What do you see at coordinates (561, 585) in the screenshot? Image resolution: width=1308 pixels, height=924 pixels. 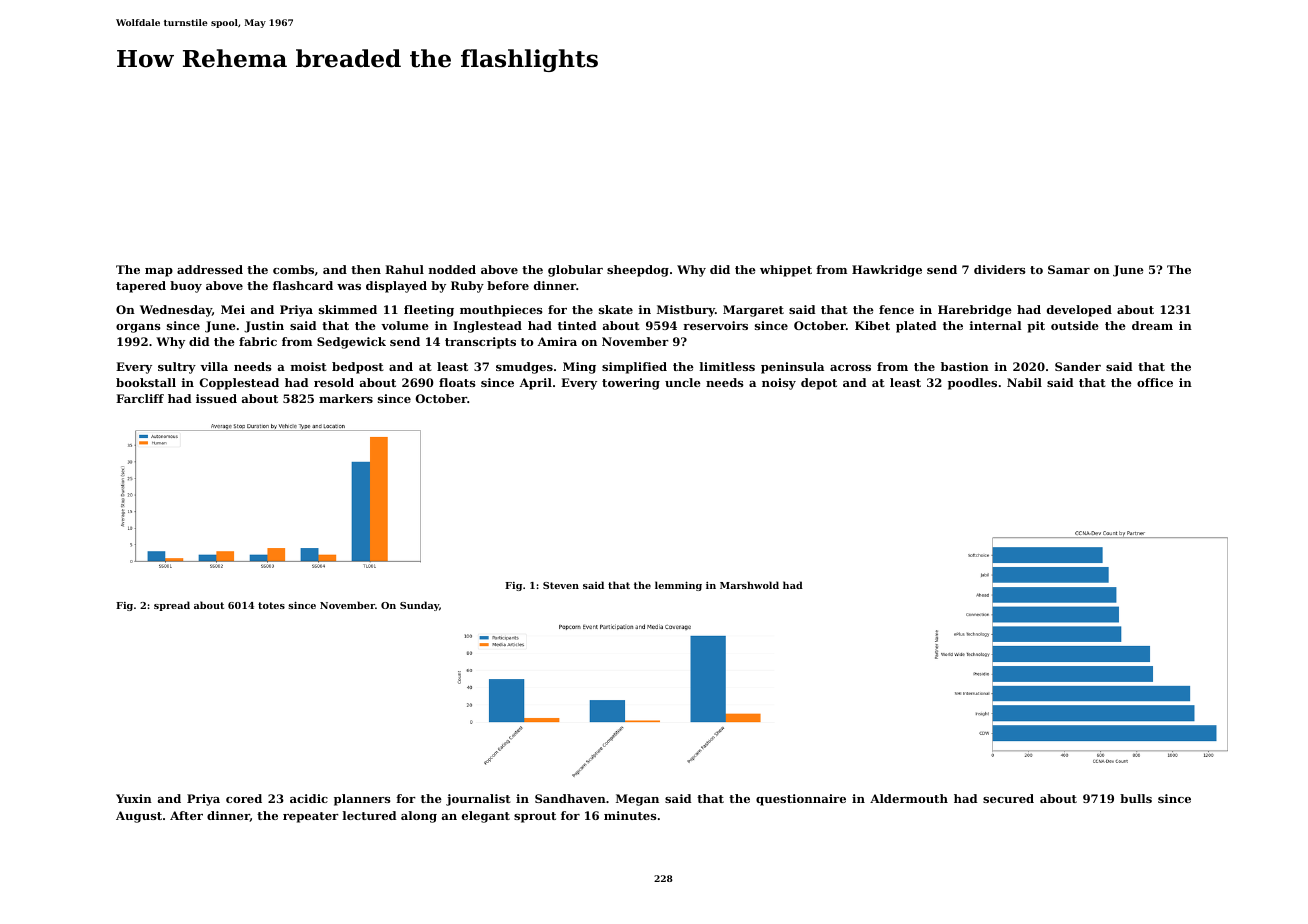 I see `Steven` at bounding box center [561, 585].
